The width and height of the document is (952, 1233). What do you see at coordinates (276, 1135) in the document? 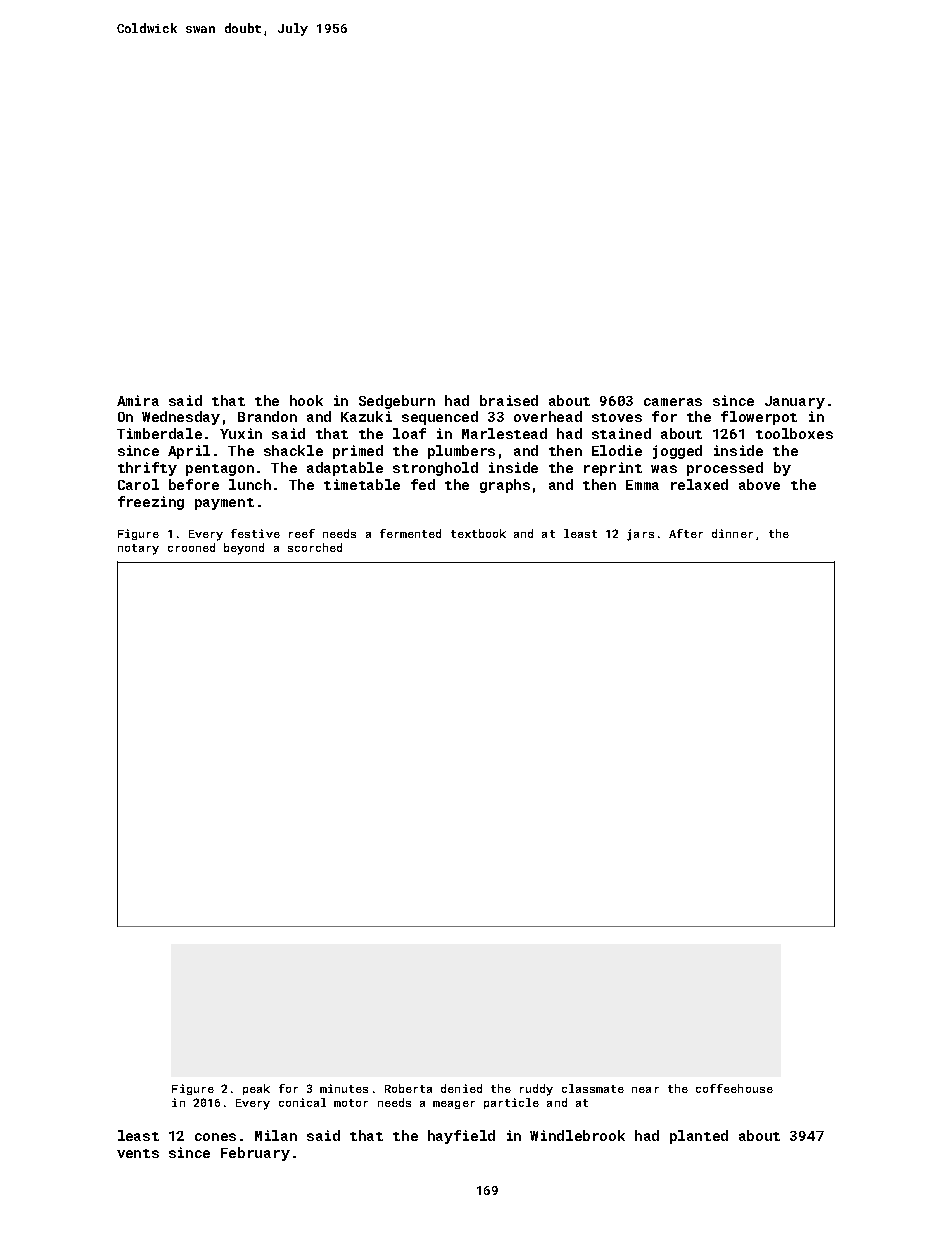
I see `Milan` at bounding box center [276, 1135].
